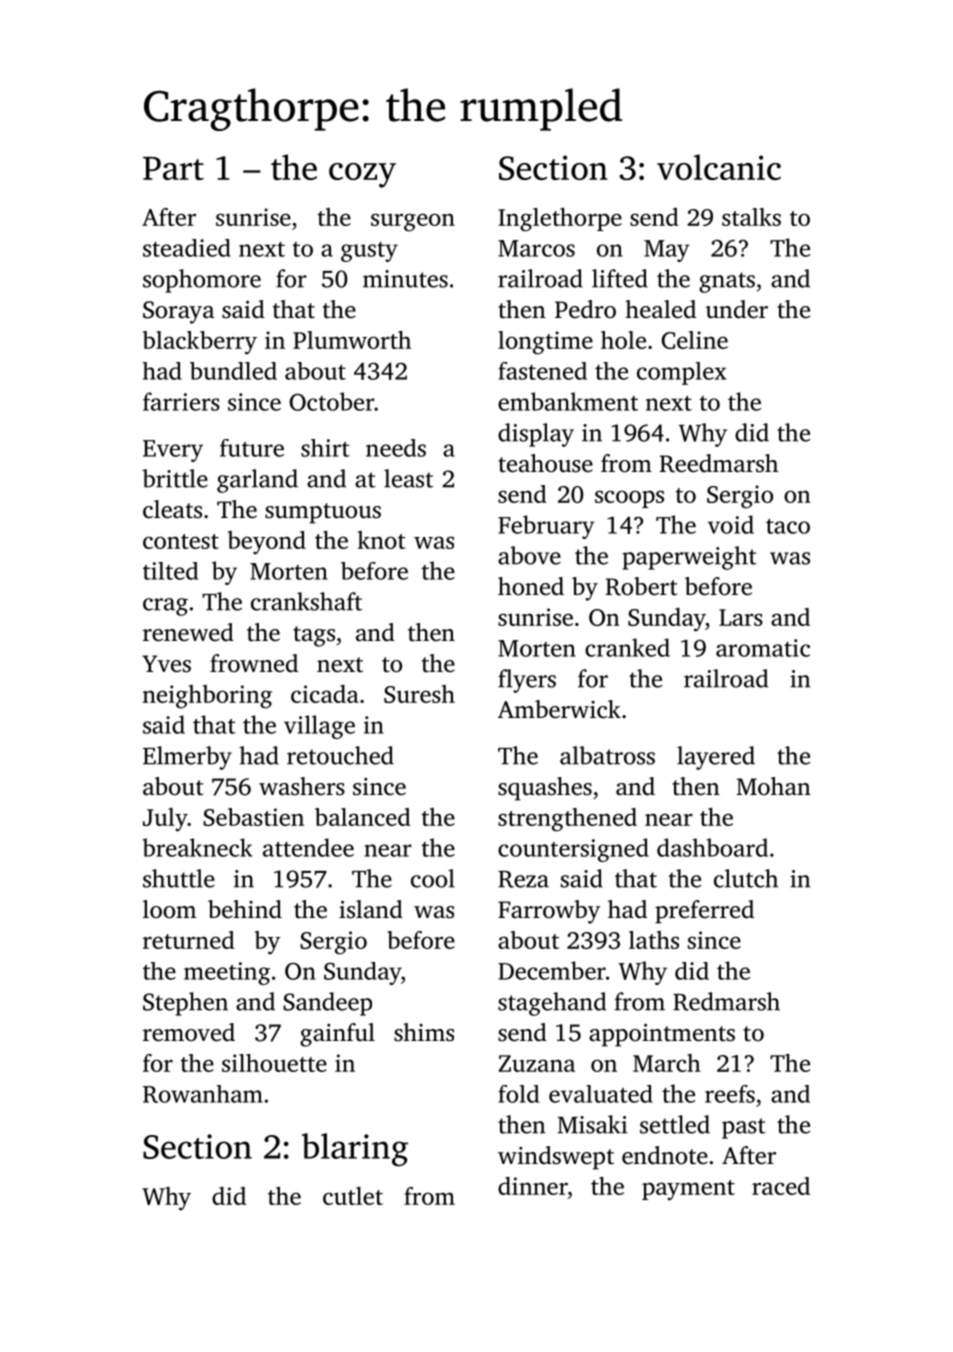  Describe the element at coordinates (355, 1150) in the document. I see `blaring` at that location.
